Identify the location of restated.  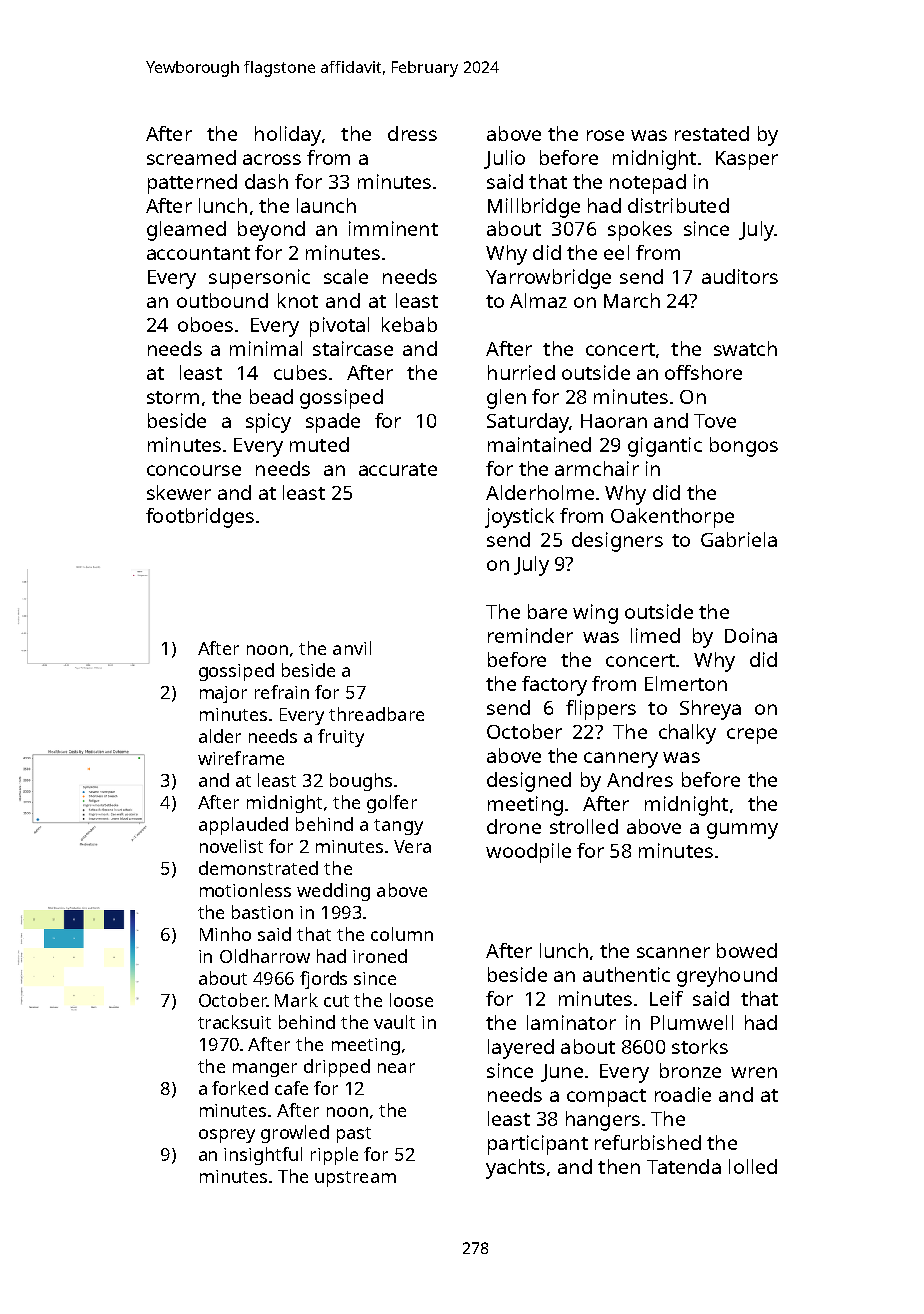
(712, 133).
